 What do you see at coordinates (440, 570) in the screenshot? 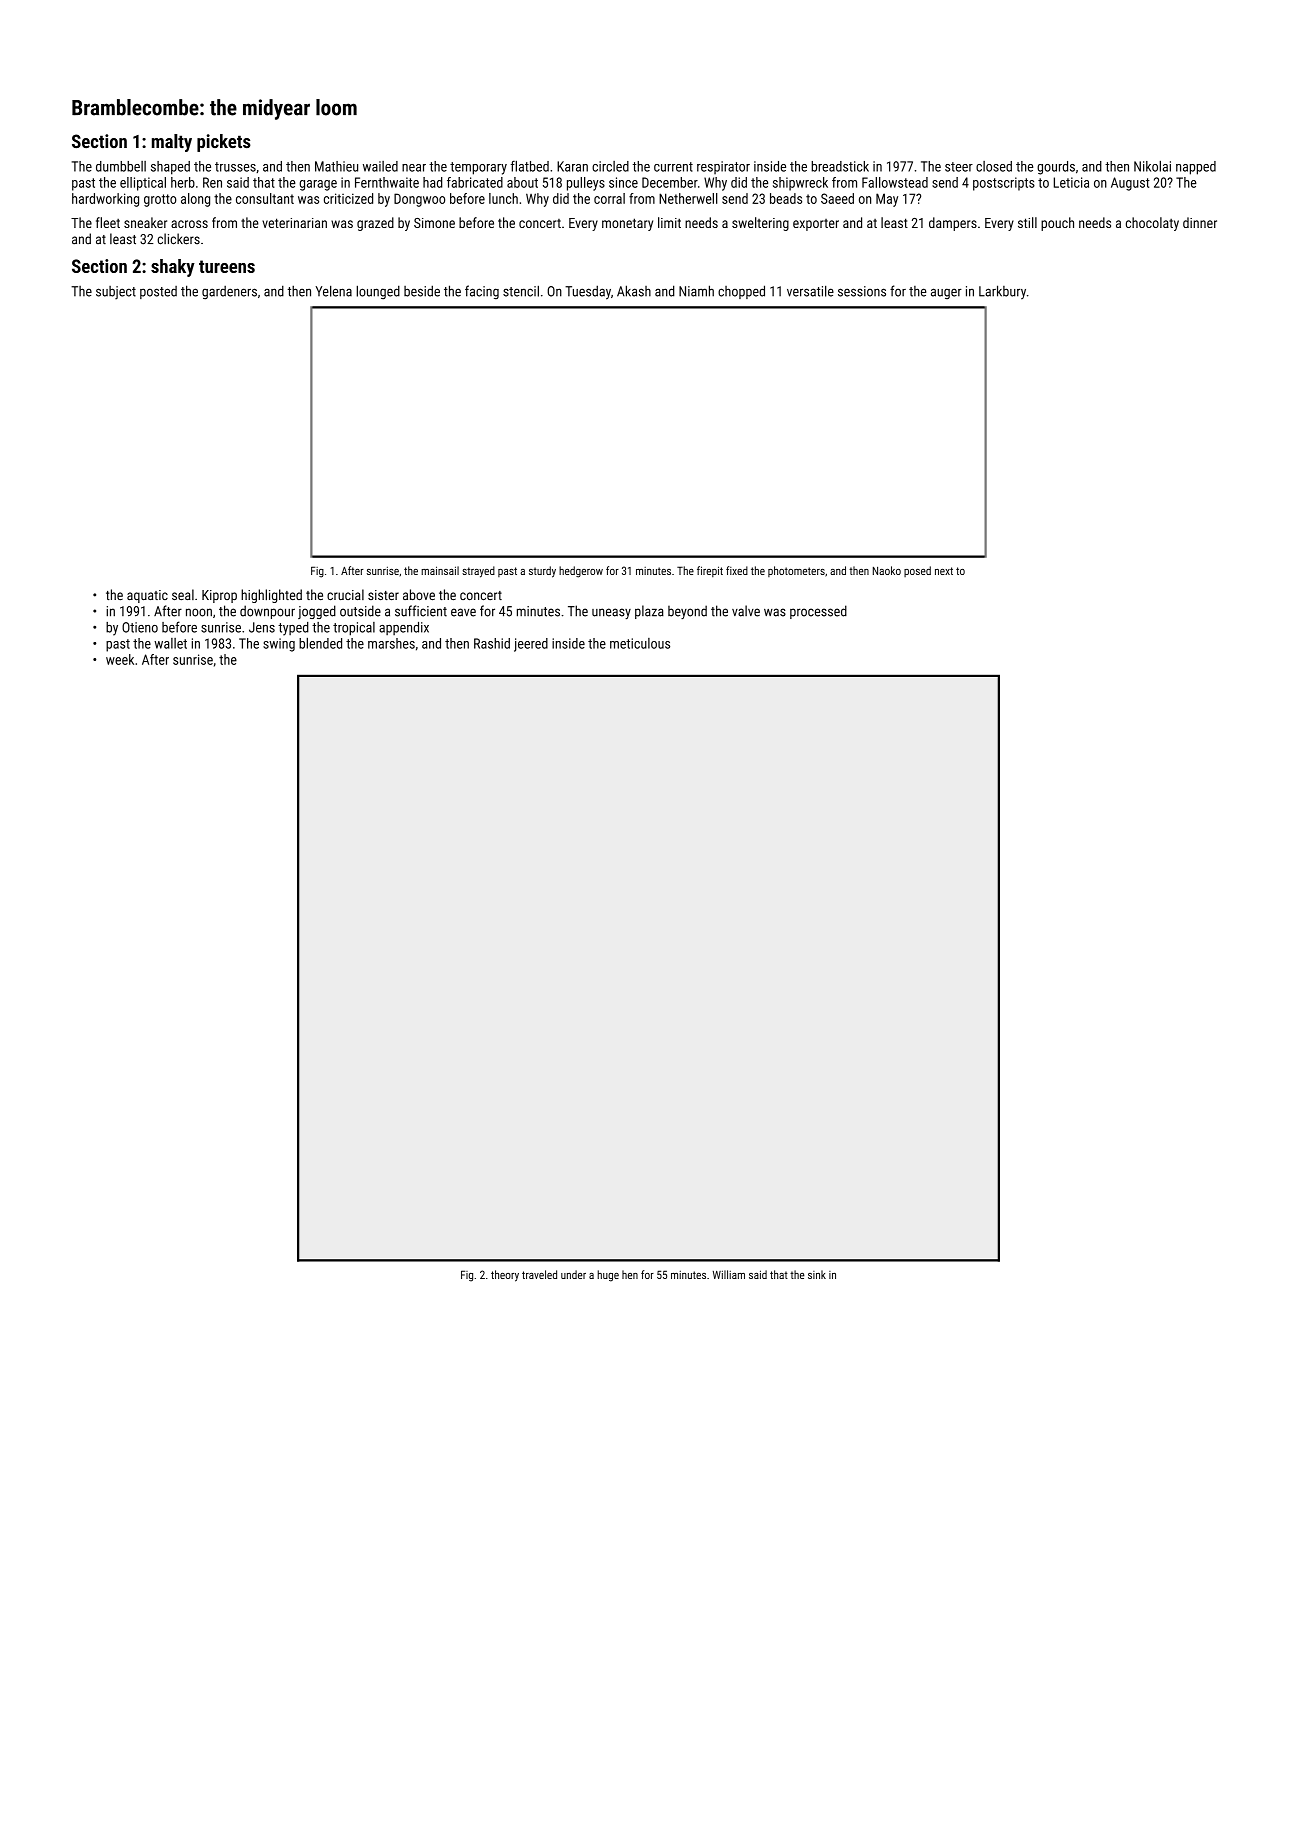
I see `mainsail` at bounding box center [440, 570].
